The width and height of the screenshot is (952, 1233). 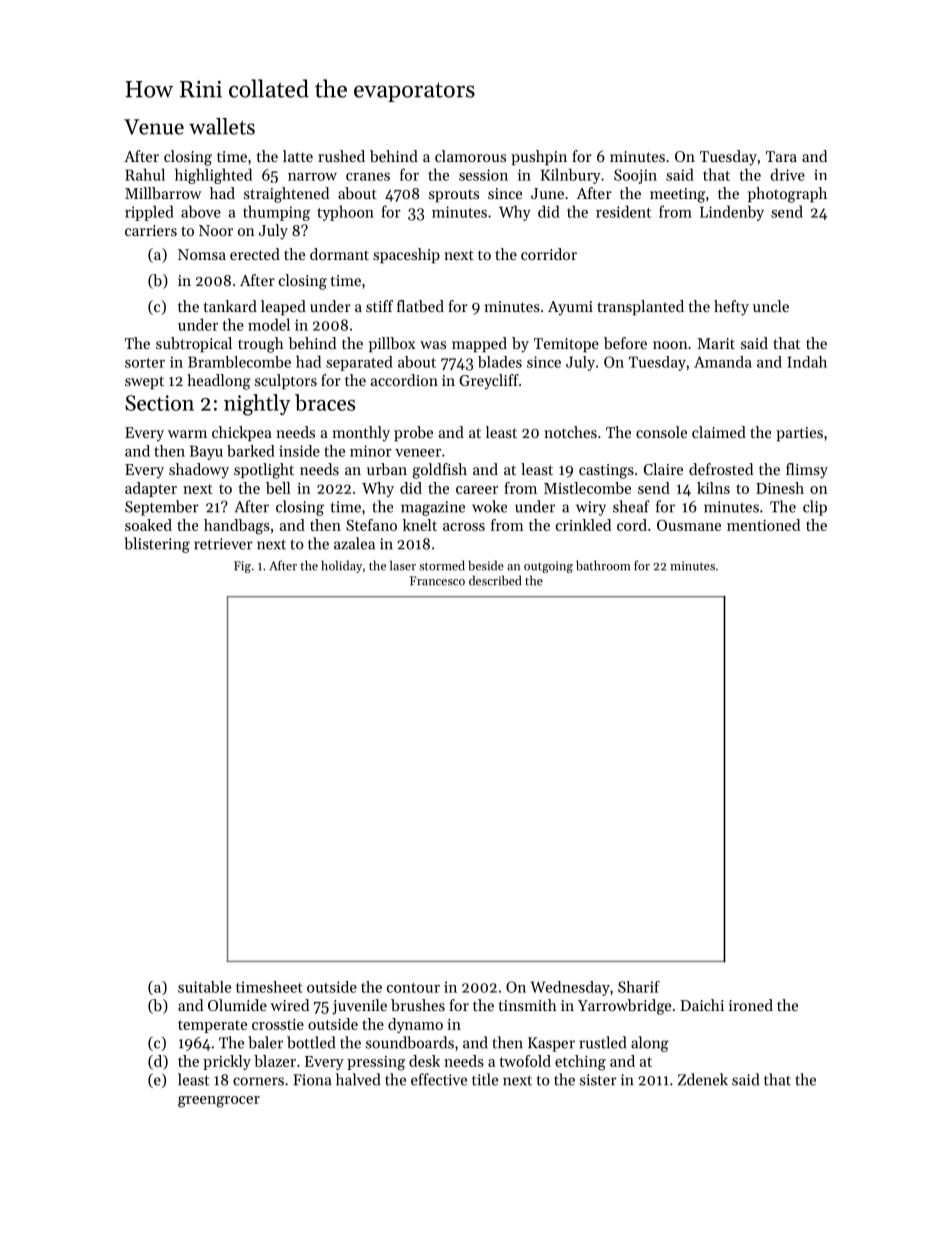 What do you see at coordinates (495, 580) in the screenshot?
I see `described` at bounding box center [495, 580].
